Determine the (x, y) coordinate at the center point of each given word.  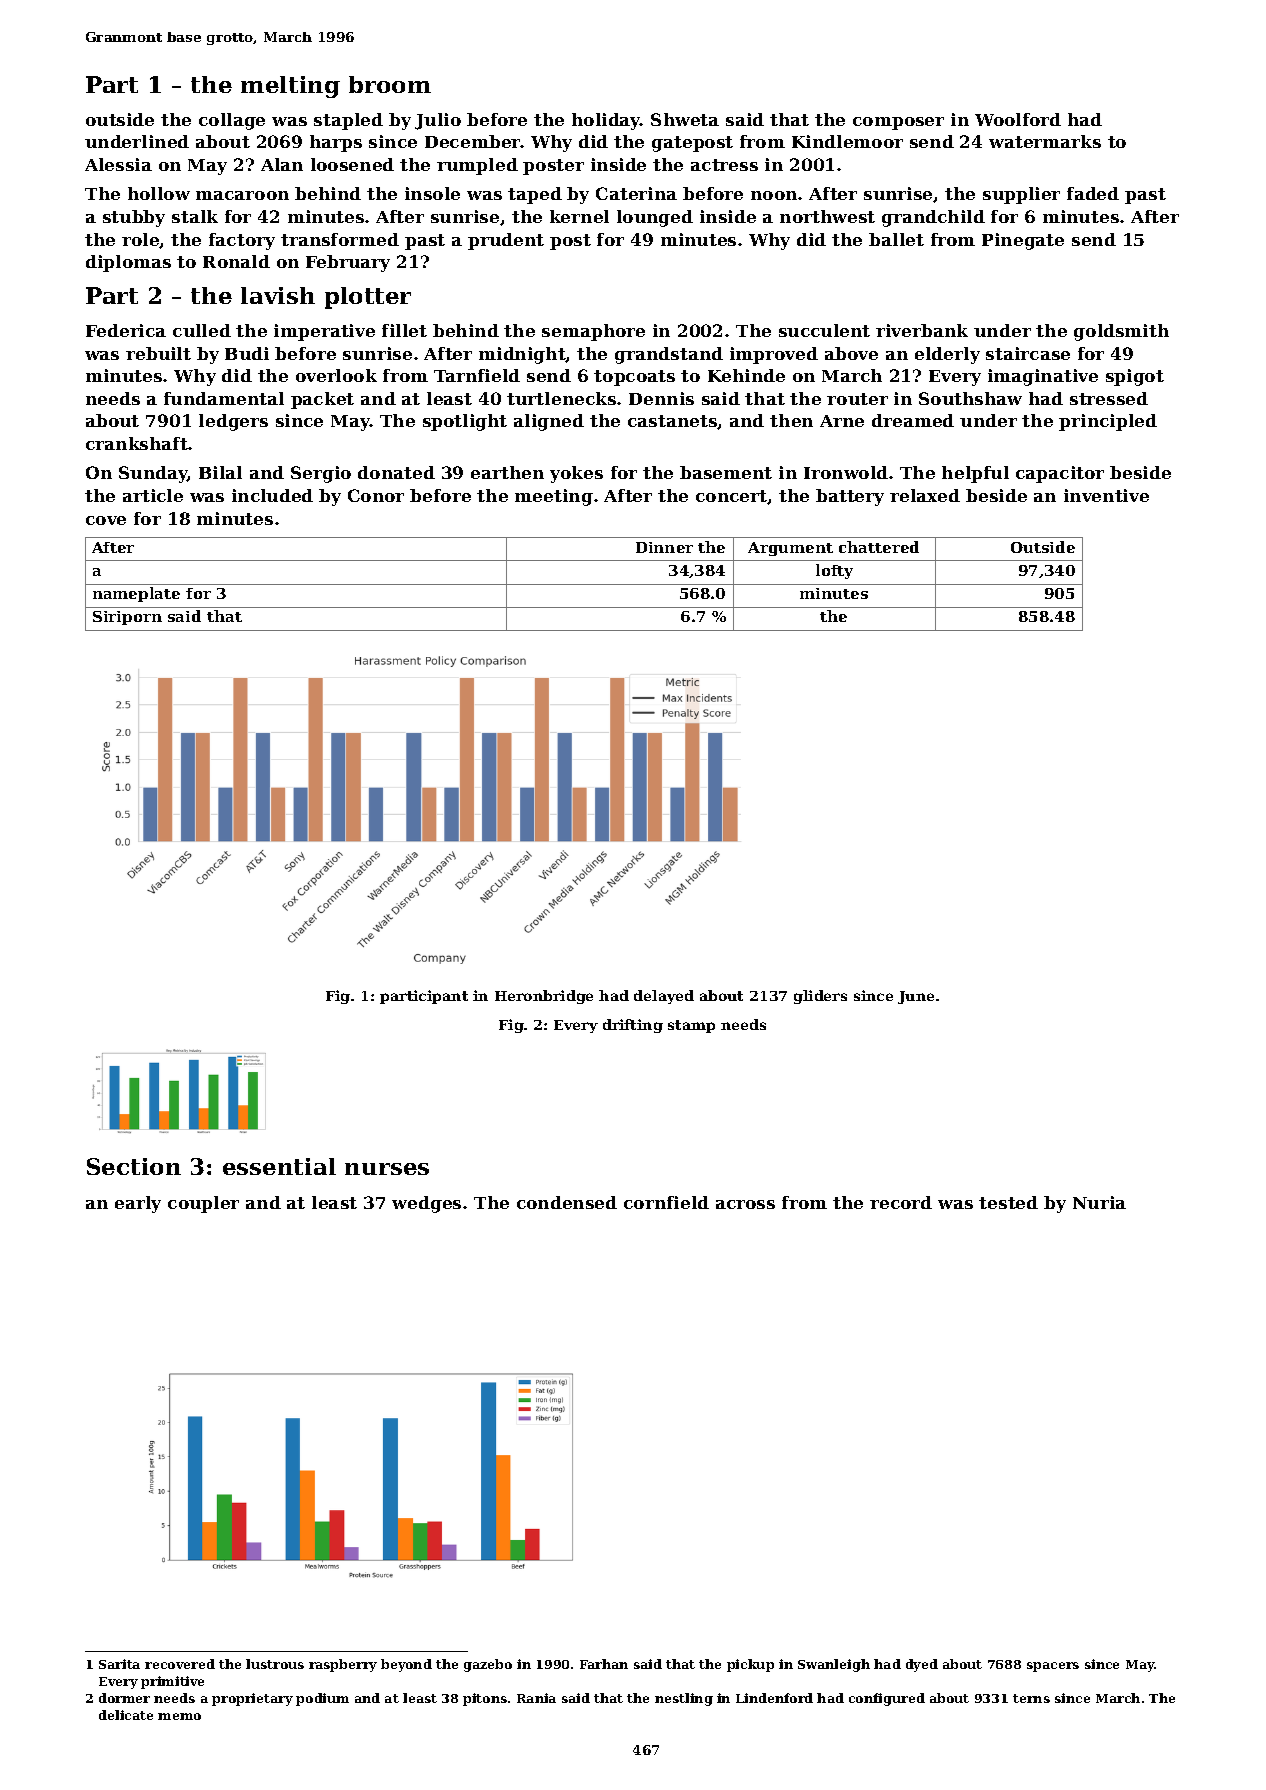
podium (322, 1699)
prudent (506, 241)
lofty (834, 571)
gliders (820, 997)
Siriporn (127, 618)
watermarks (1045, 141)
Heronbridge (544, 997)
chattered (879, 547)
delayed (664, 997)
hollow (159, 193)
